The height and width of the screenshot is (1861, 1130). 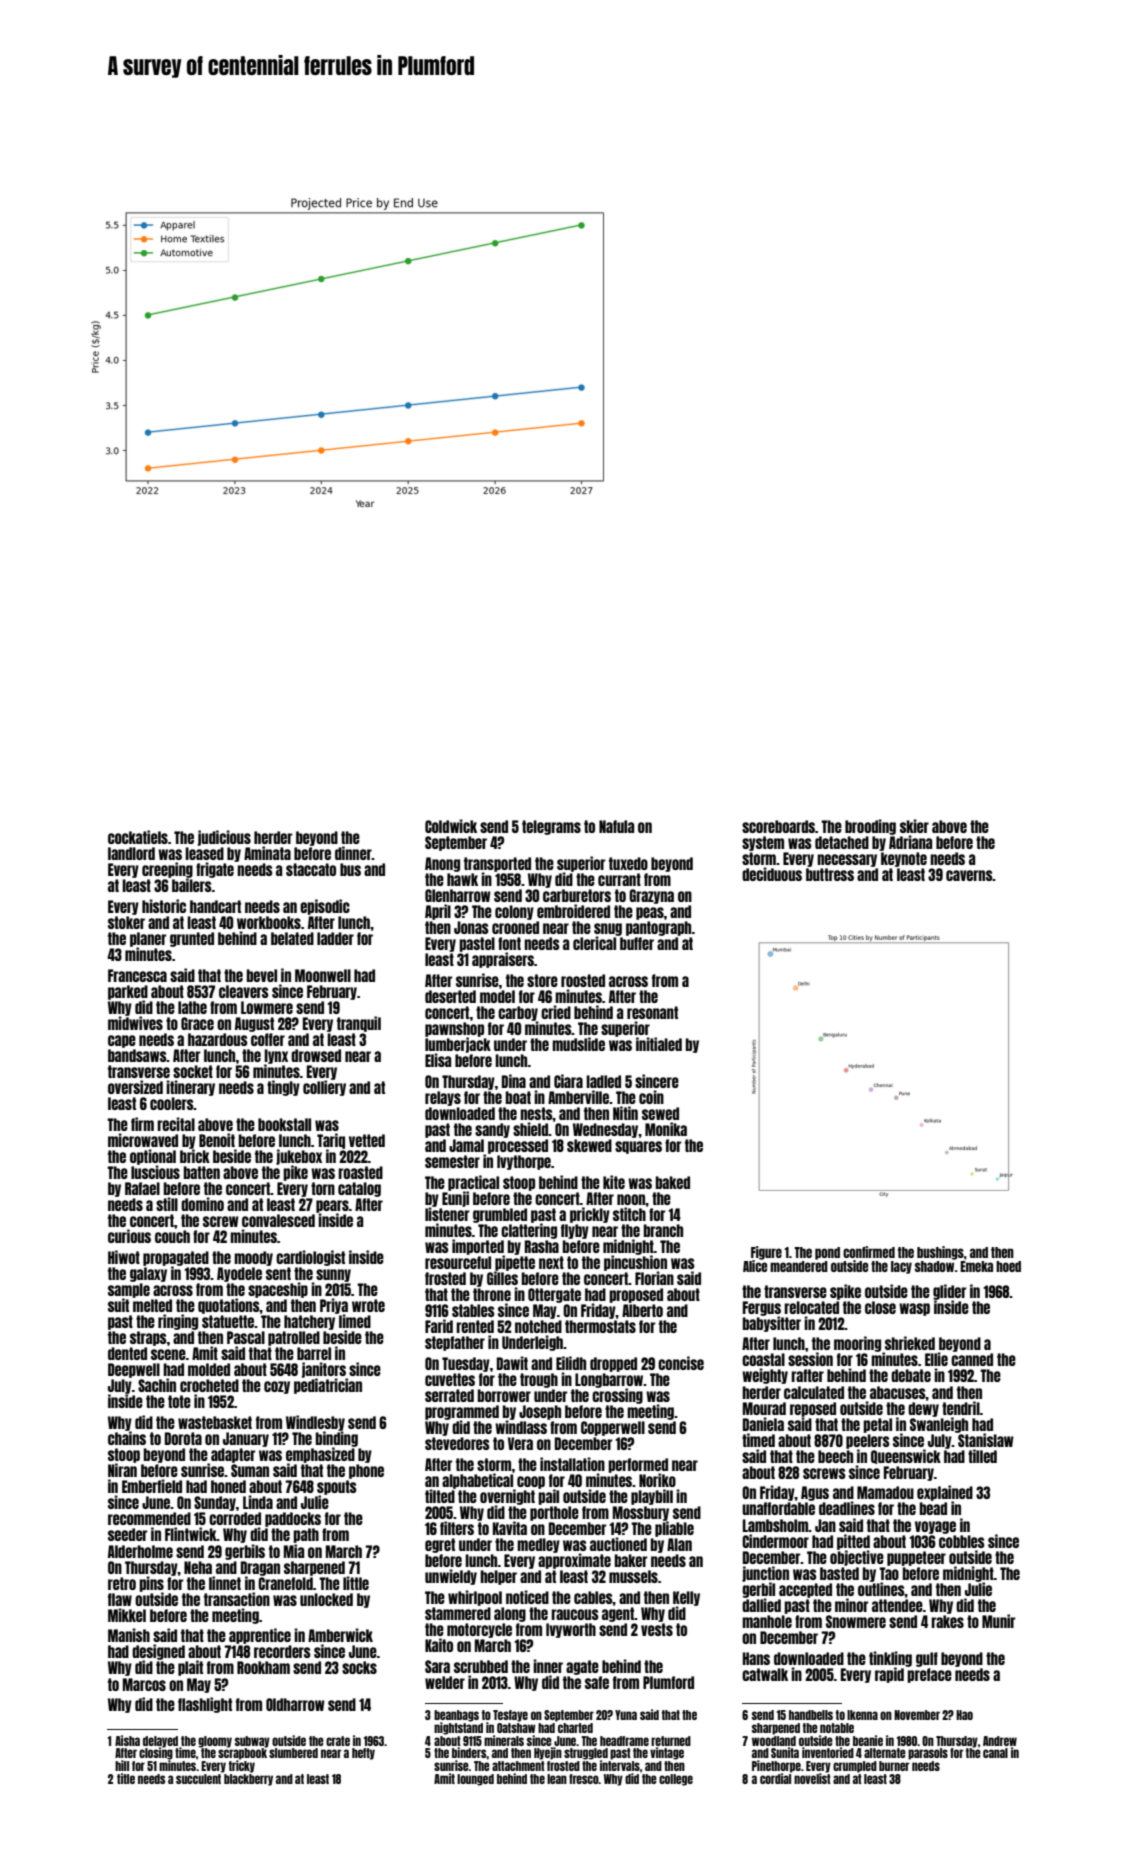 I want to click on initialed, so click(x=659, y=1044).
